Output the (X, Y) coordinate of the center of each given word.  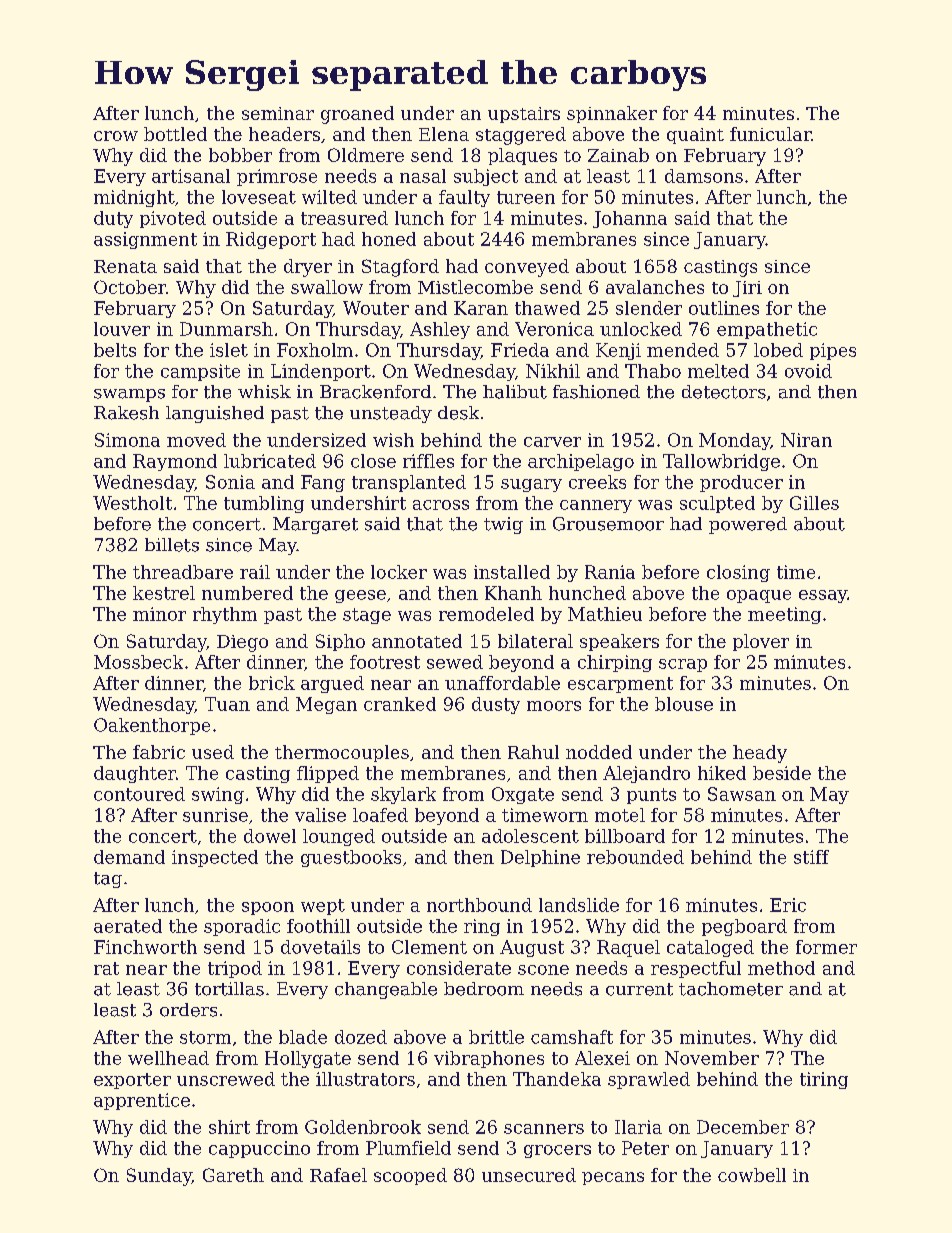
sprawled (649, 1080)
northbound (479, 905)
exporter (132, 1081)
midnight (134, 198)
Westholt (132, 503)
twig (503, 525)
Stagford (400, 268)
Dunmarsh (226, 329)
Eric (788, 905)
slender (649, 308)
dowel (270, 836)
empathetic (767, 330)
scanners (544, 1129)
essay (823, 596)
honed (389, 239)
